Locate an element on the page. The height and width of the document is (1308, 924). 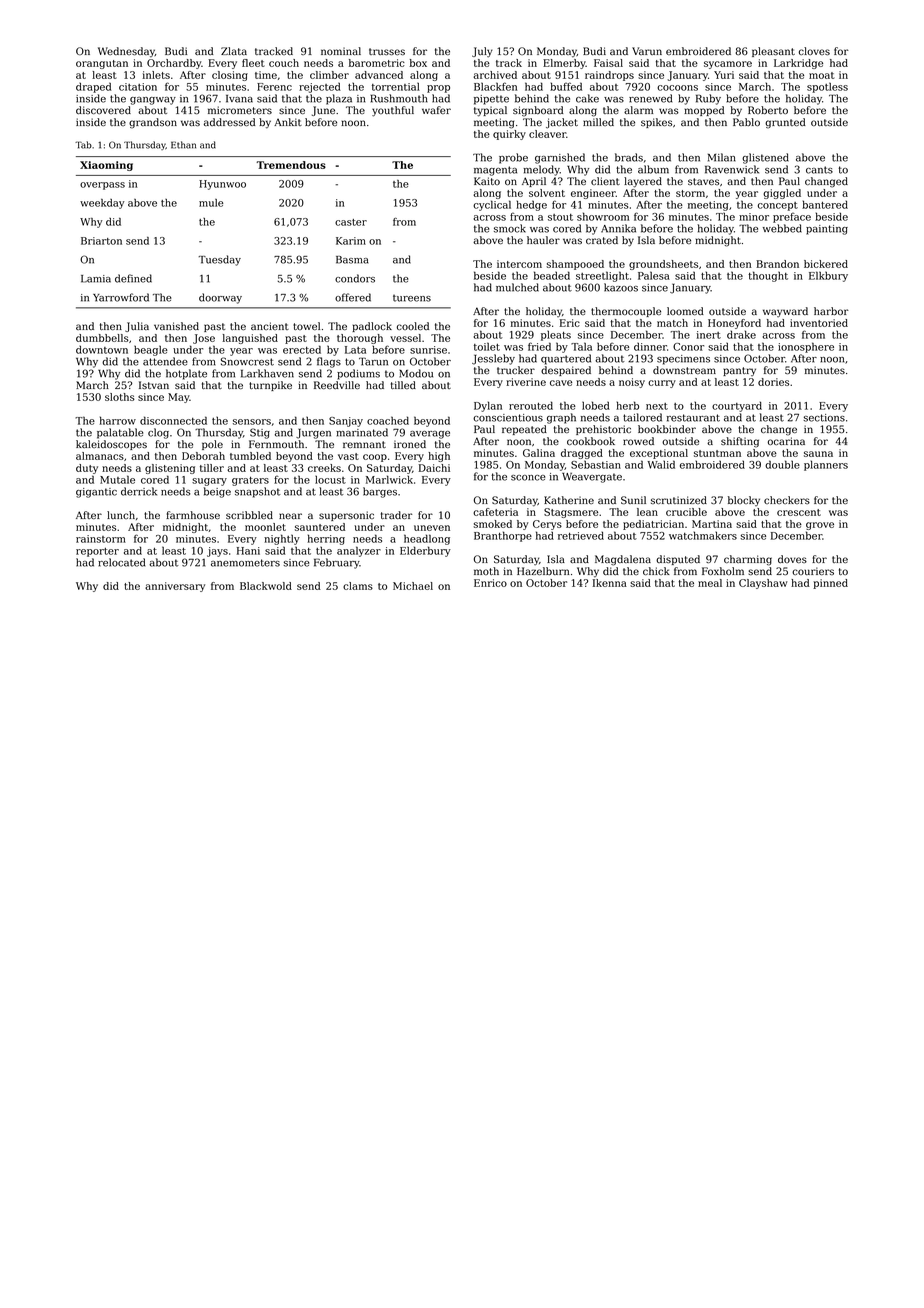
webbed is located at coordinates (782, 228).
